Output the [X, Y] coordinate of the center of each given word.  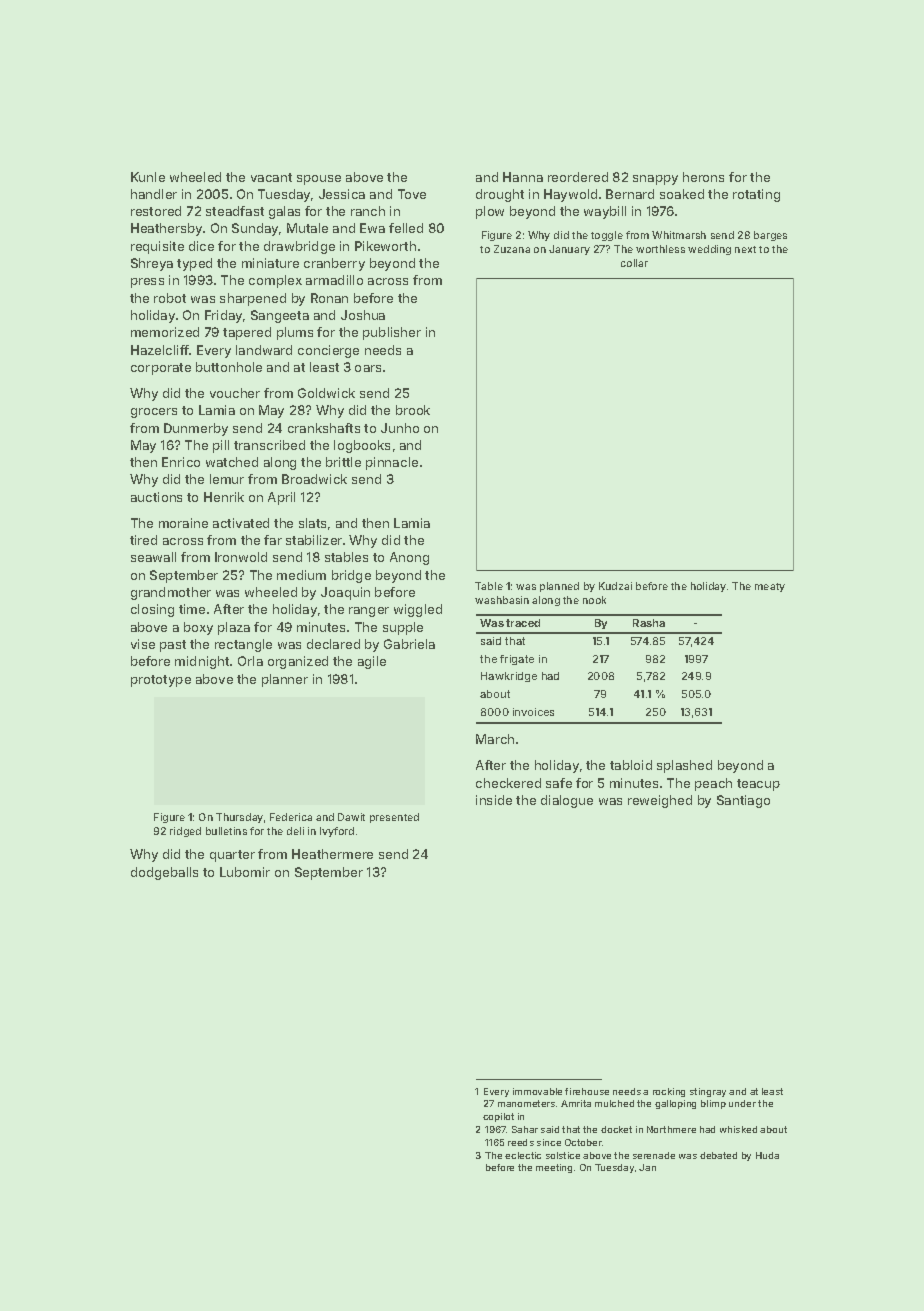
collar [634, 263]
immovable [537, 1091]
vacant [271, 177]
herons [703, 177]
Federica [291, 817]
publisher [392, 333]
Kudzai [615, 586]
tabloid [631, 765]
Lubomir [245, 872]
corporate [161, 369]
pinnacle [392, 463]
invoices [533, 712]
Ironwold [241, 557]
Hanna [523, 177]
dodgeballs [164, 873]
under [742, 1103]
